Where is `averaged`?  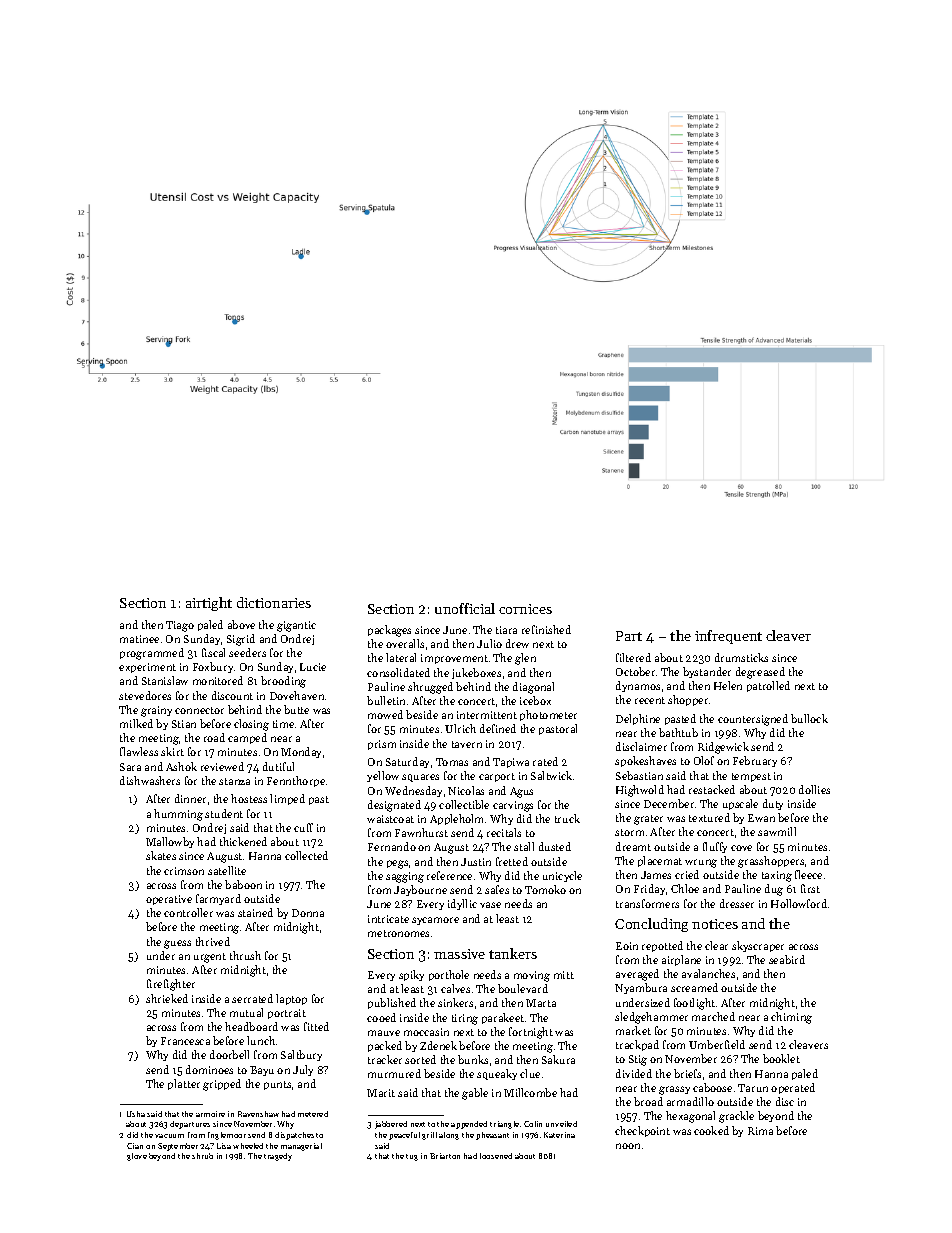
averaged is located at coordinates (637, 975).
